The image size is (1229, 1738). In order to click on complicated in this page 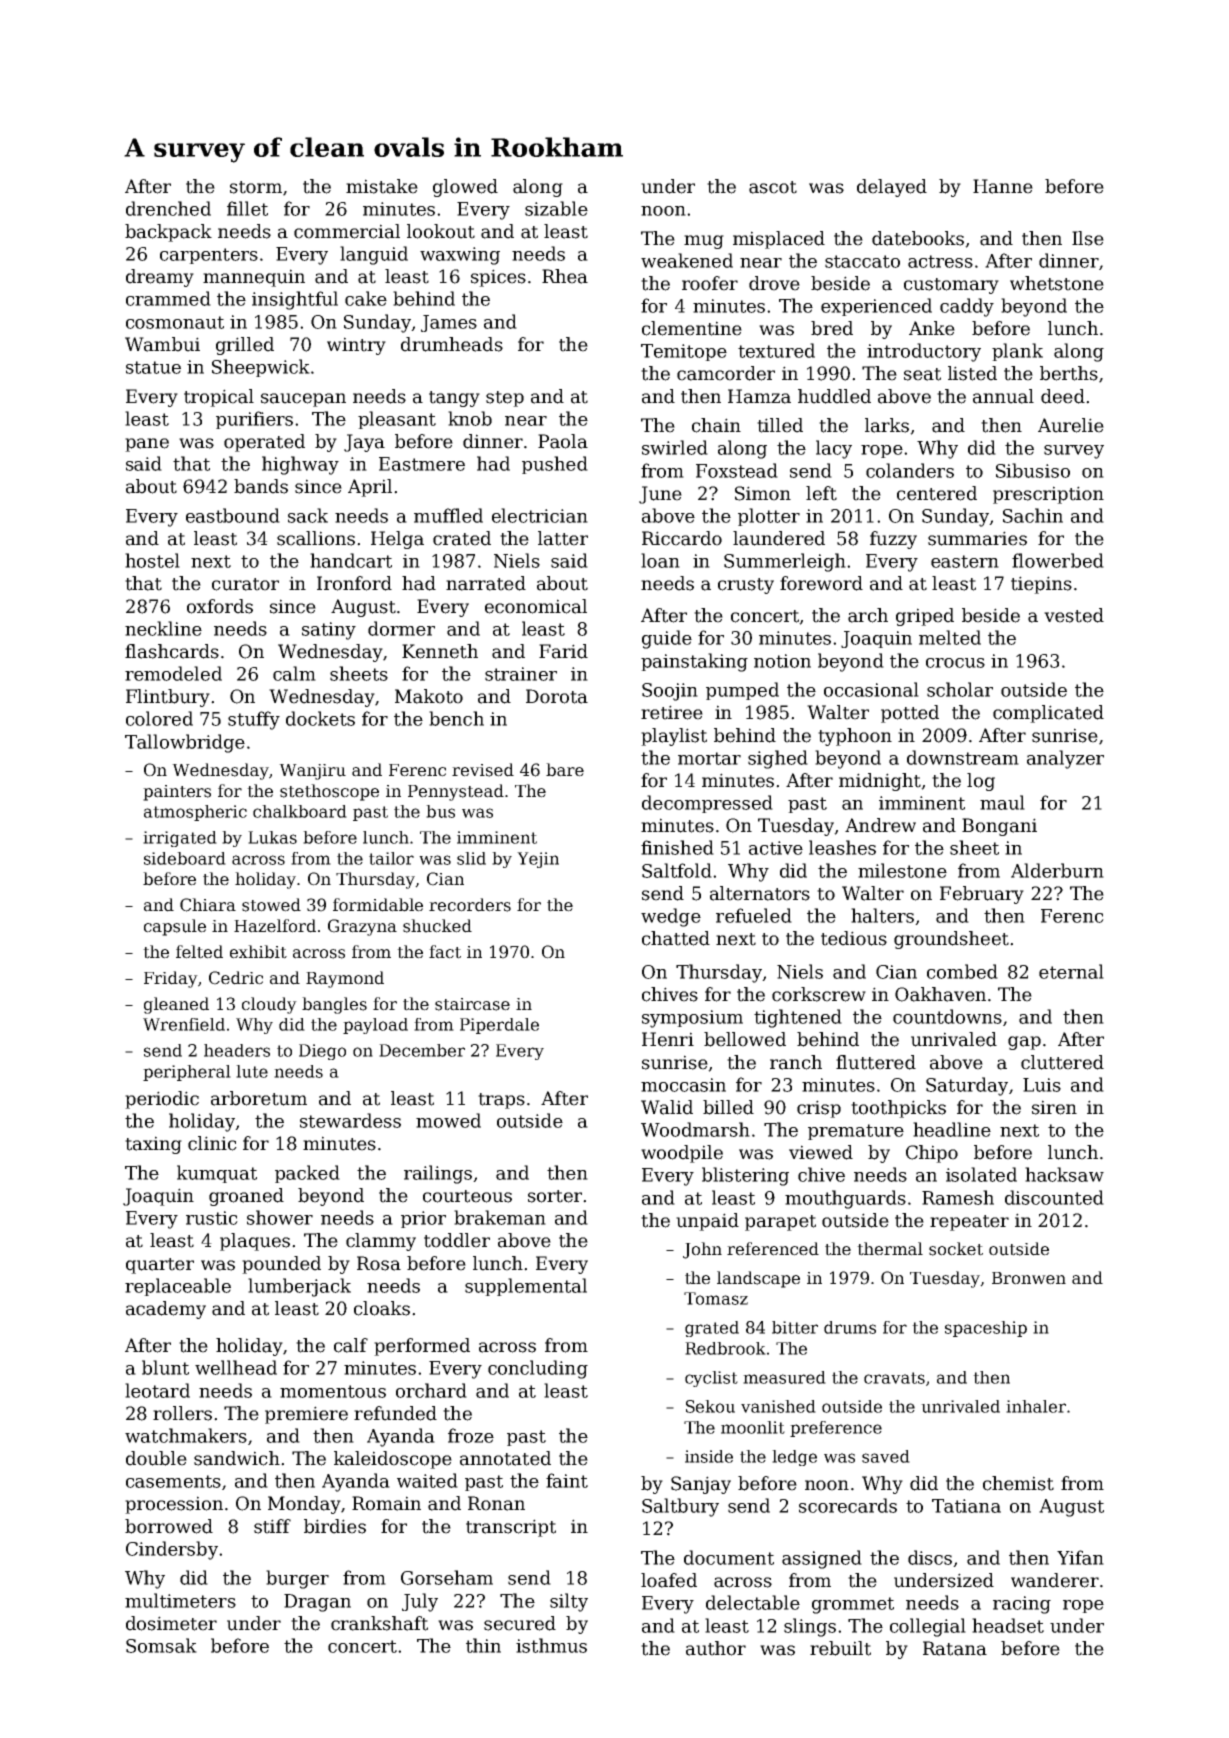, I will do `click(1048, 714)`.
